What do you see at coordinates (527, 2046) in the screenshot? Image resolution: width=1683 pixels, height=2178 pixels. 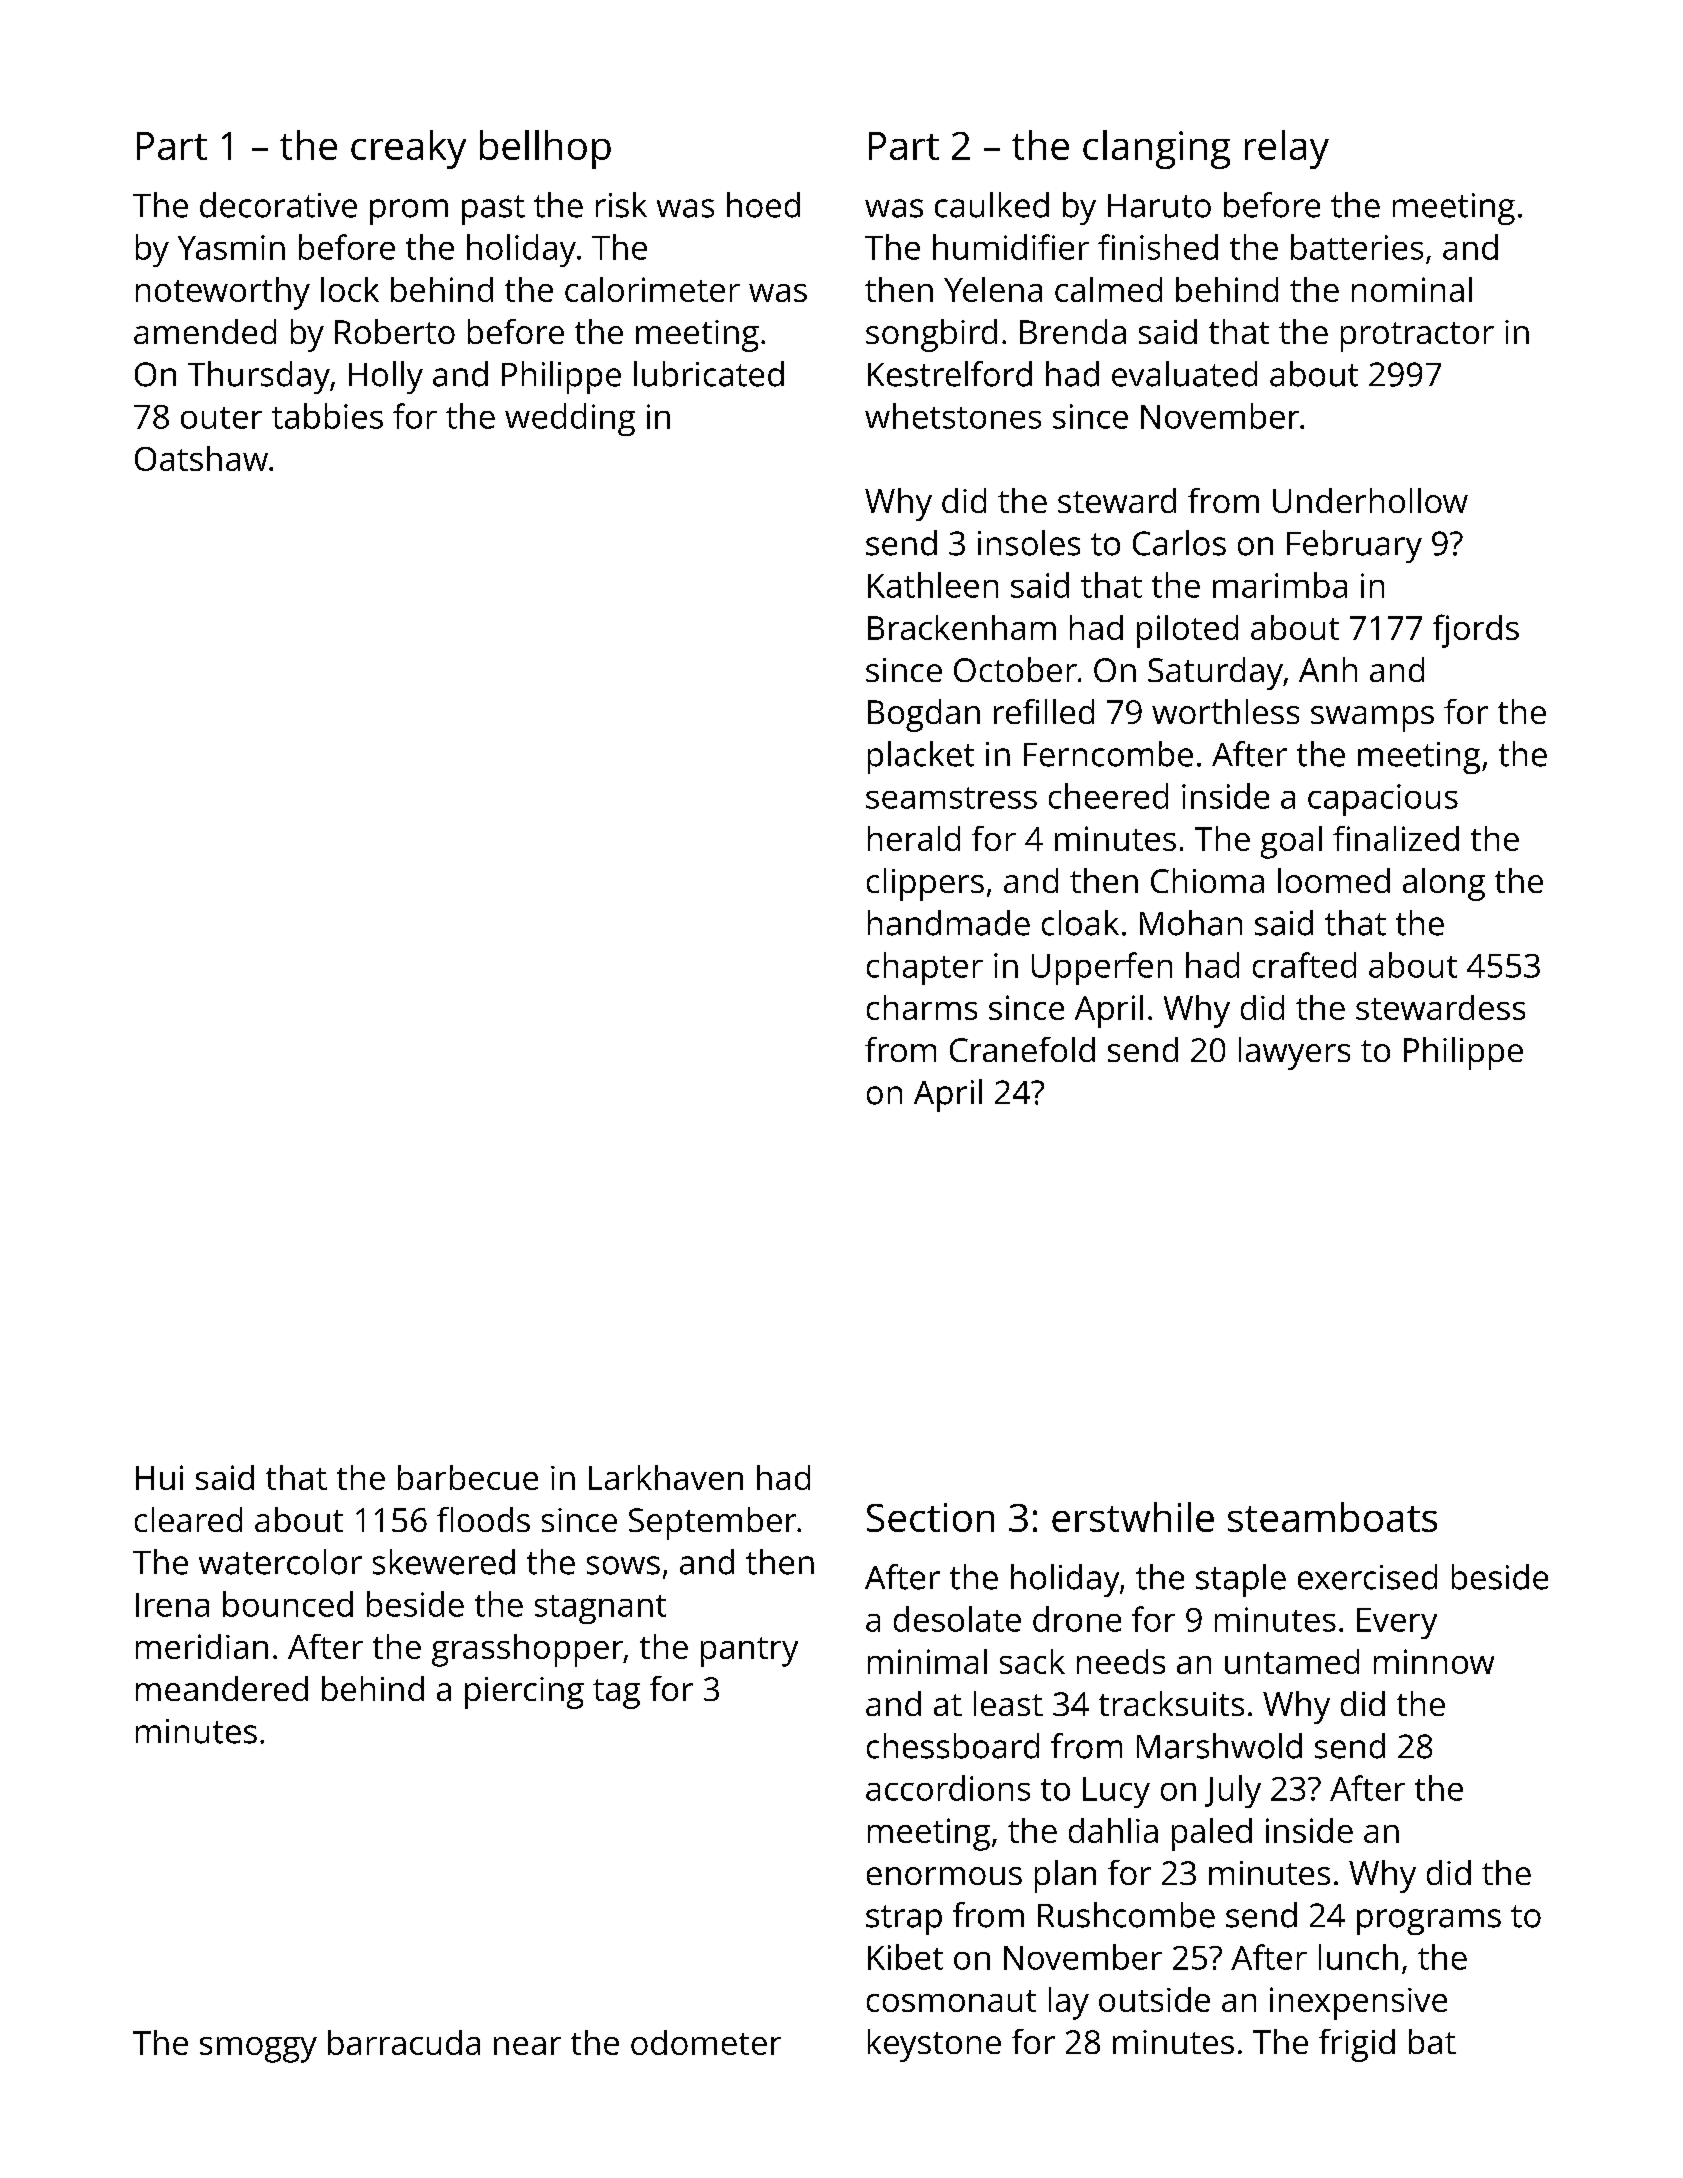 I see `near` at bounding box center [527, 2046].
